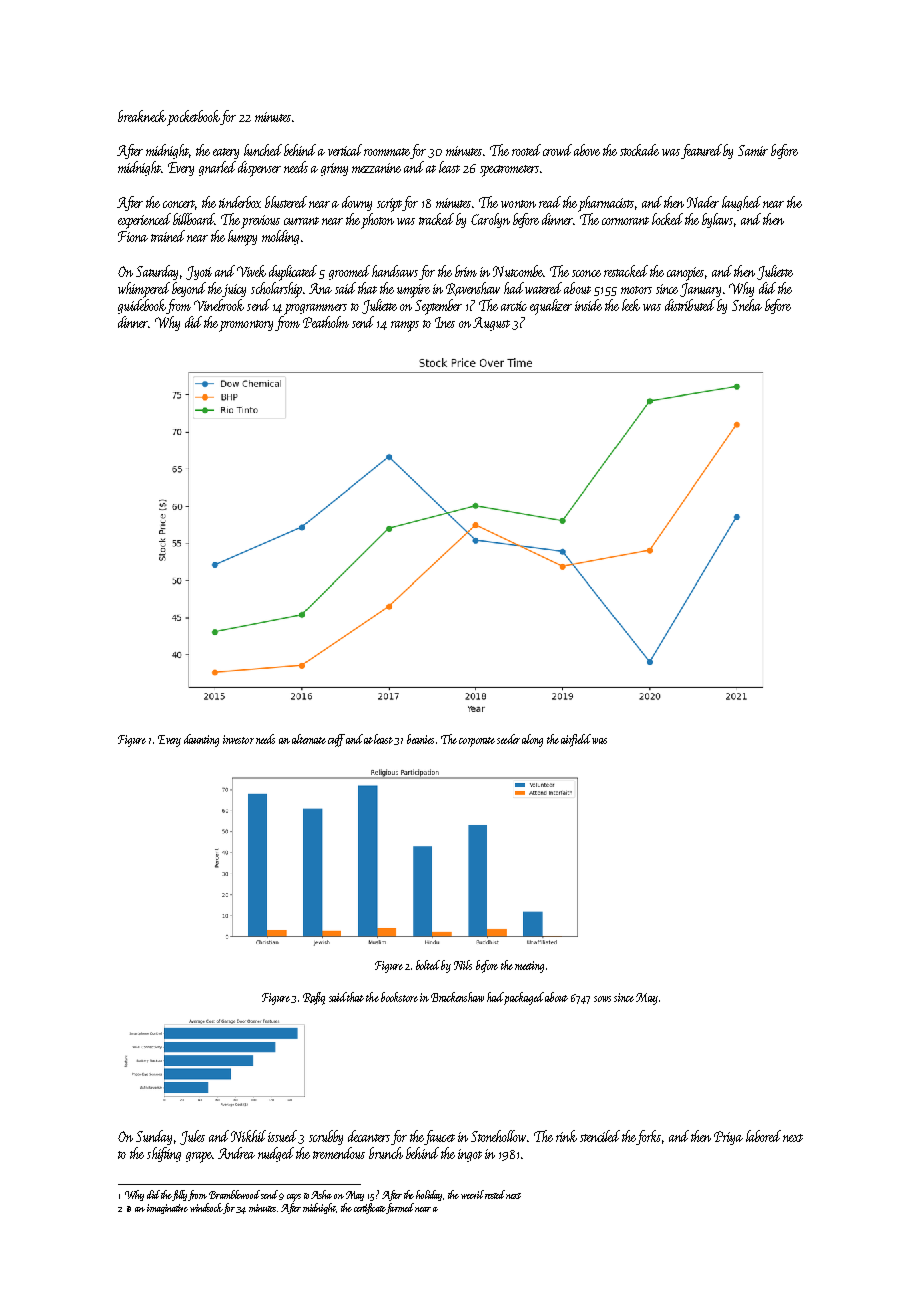  What do you see at coordinates (753, 150) in the document?
I see `Samir` at bounding box center [753, 150].
